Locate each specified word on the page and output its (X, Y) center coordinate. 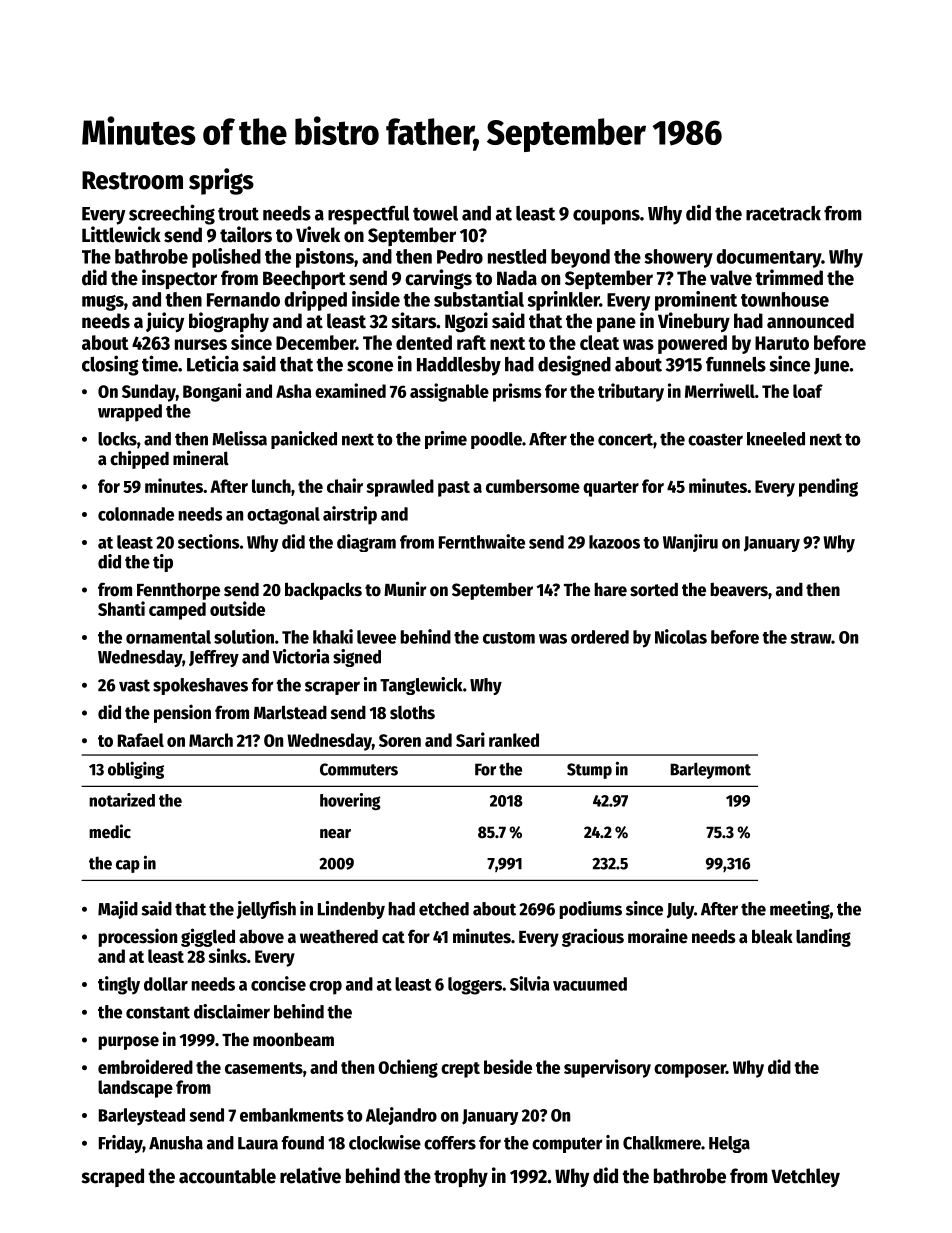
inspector (179, 279)
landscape (135, 1089)
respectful (368, 215)
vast (134, 685)
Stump (589, 771)
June (831, 366)
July (680, 910)
